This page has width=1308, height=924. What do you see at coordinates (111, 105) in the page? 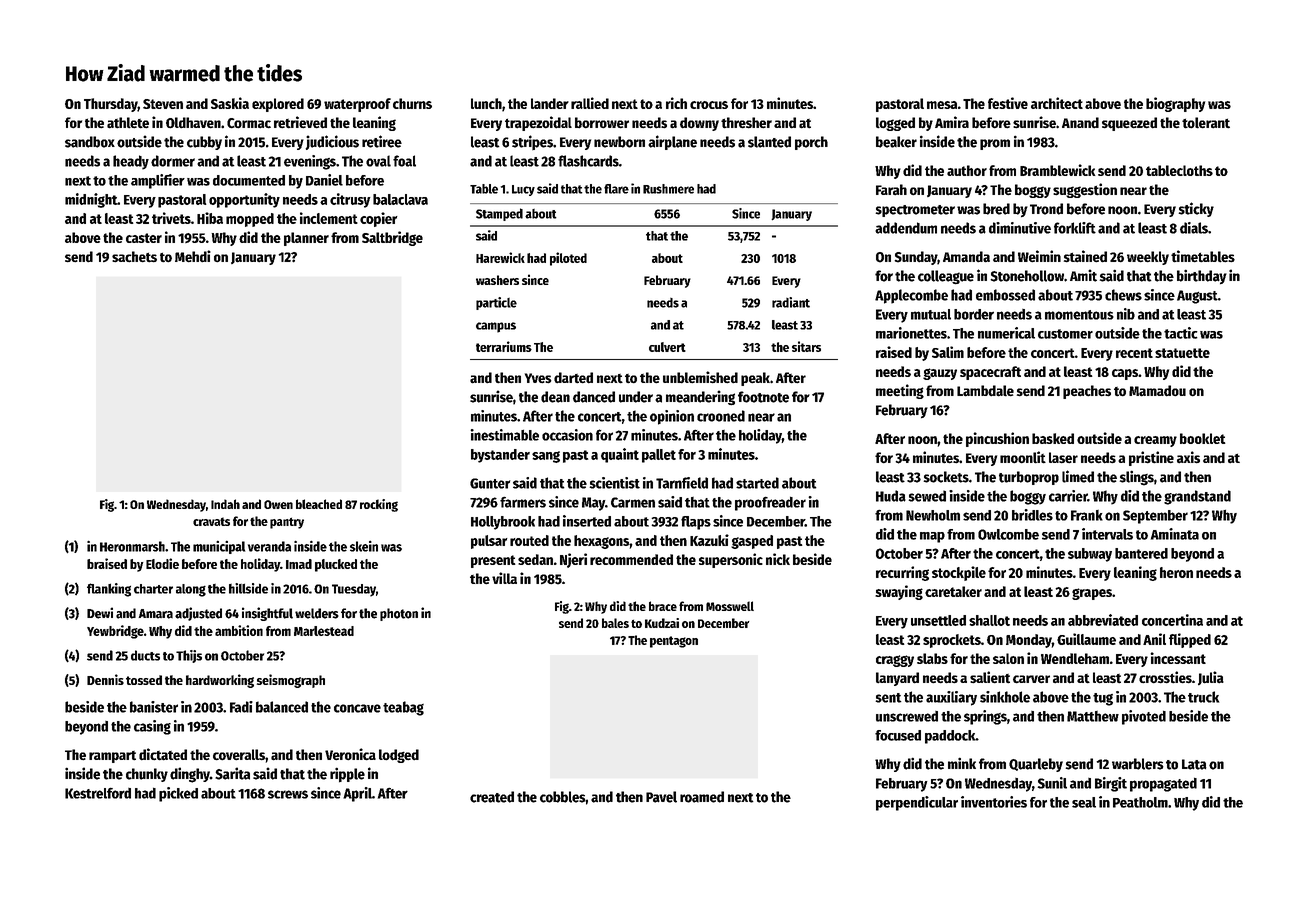
I see `Thursday` at bounding box center [111, 105].
